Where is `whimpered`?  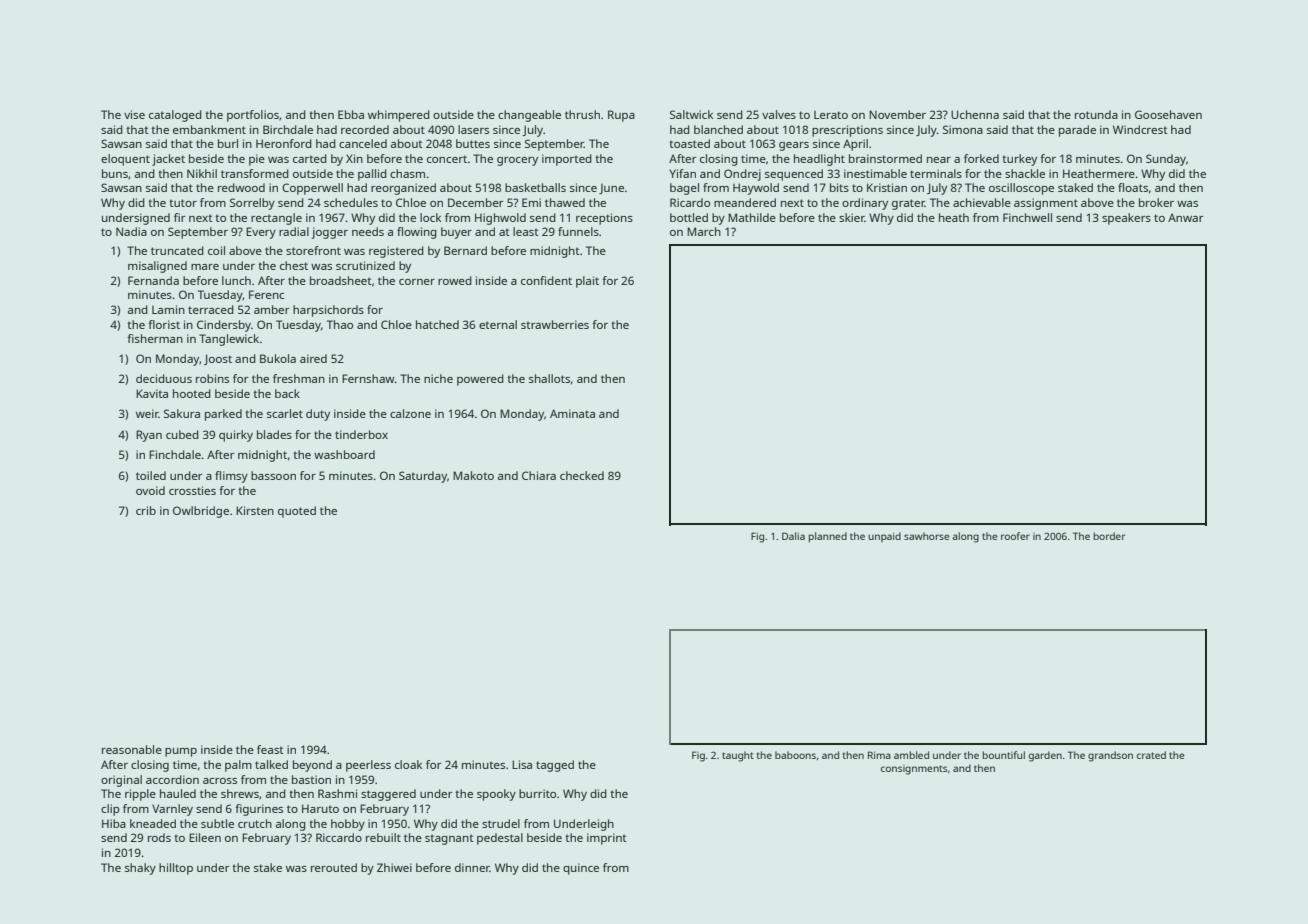 whimpered is located at coordinates (399, 116).
